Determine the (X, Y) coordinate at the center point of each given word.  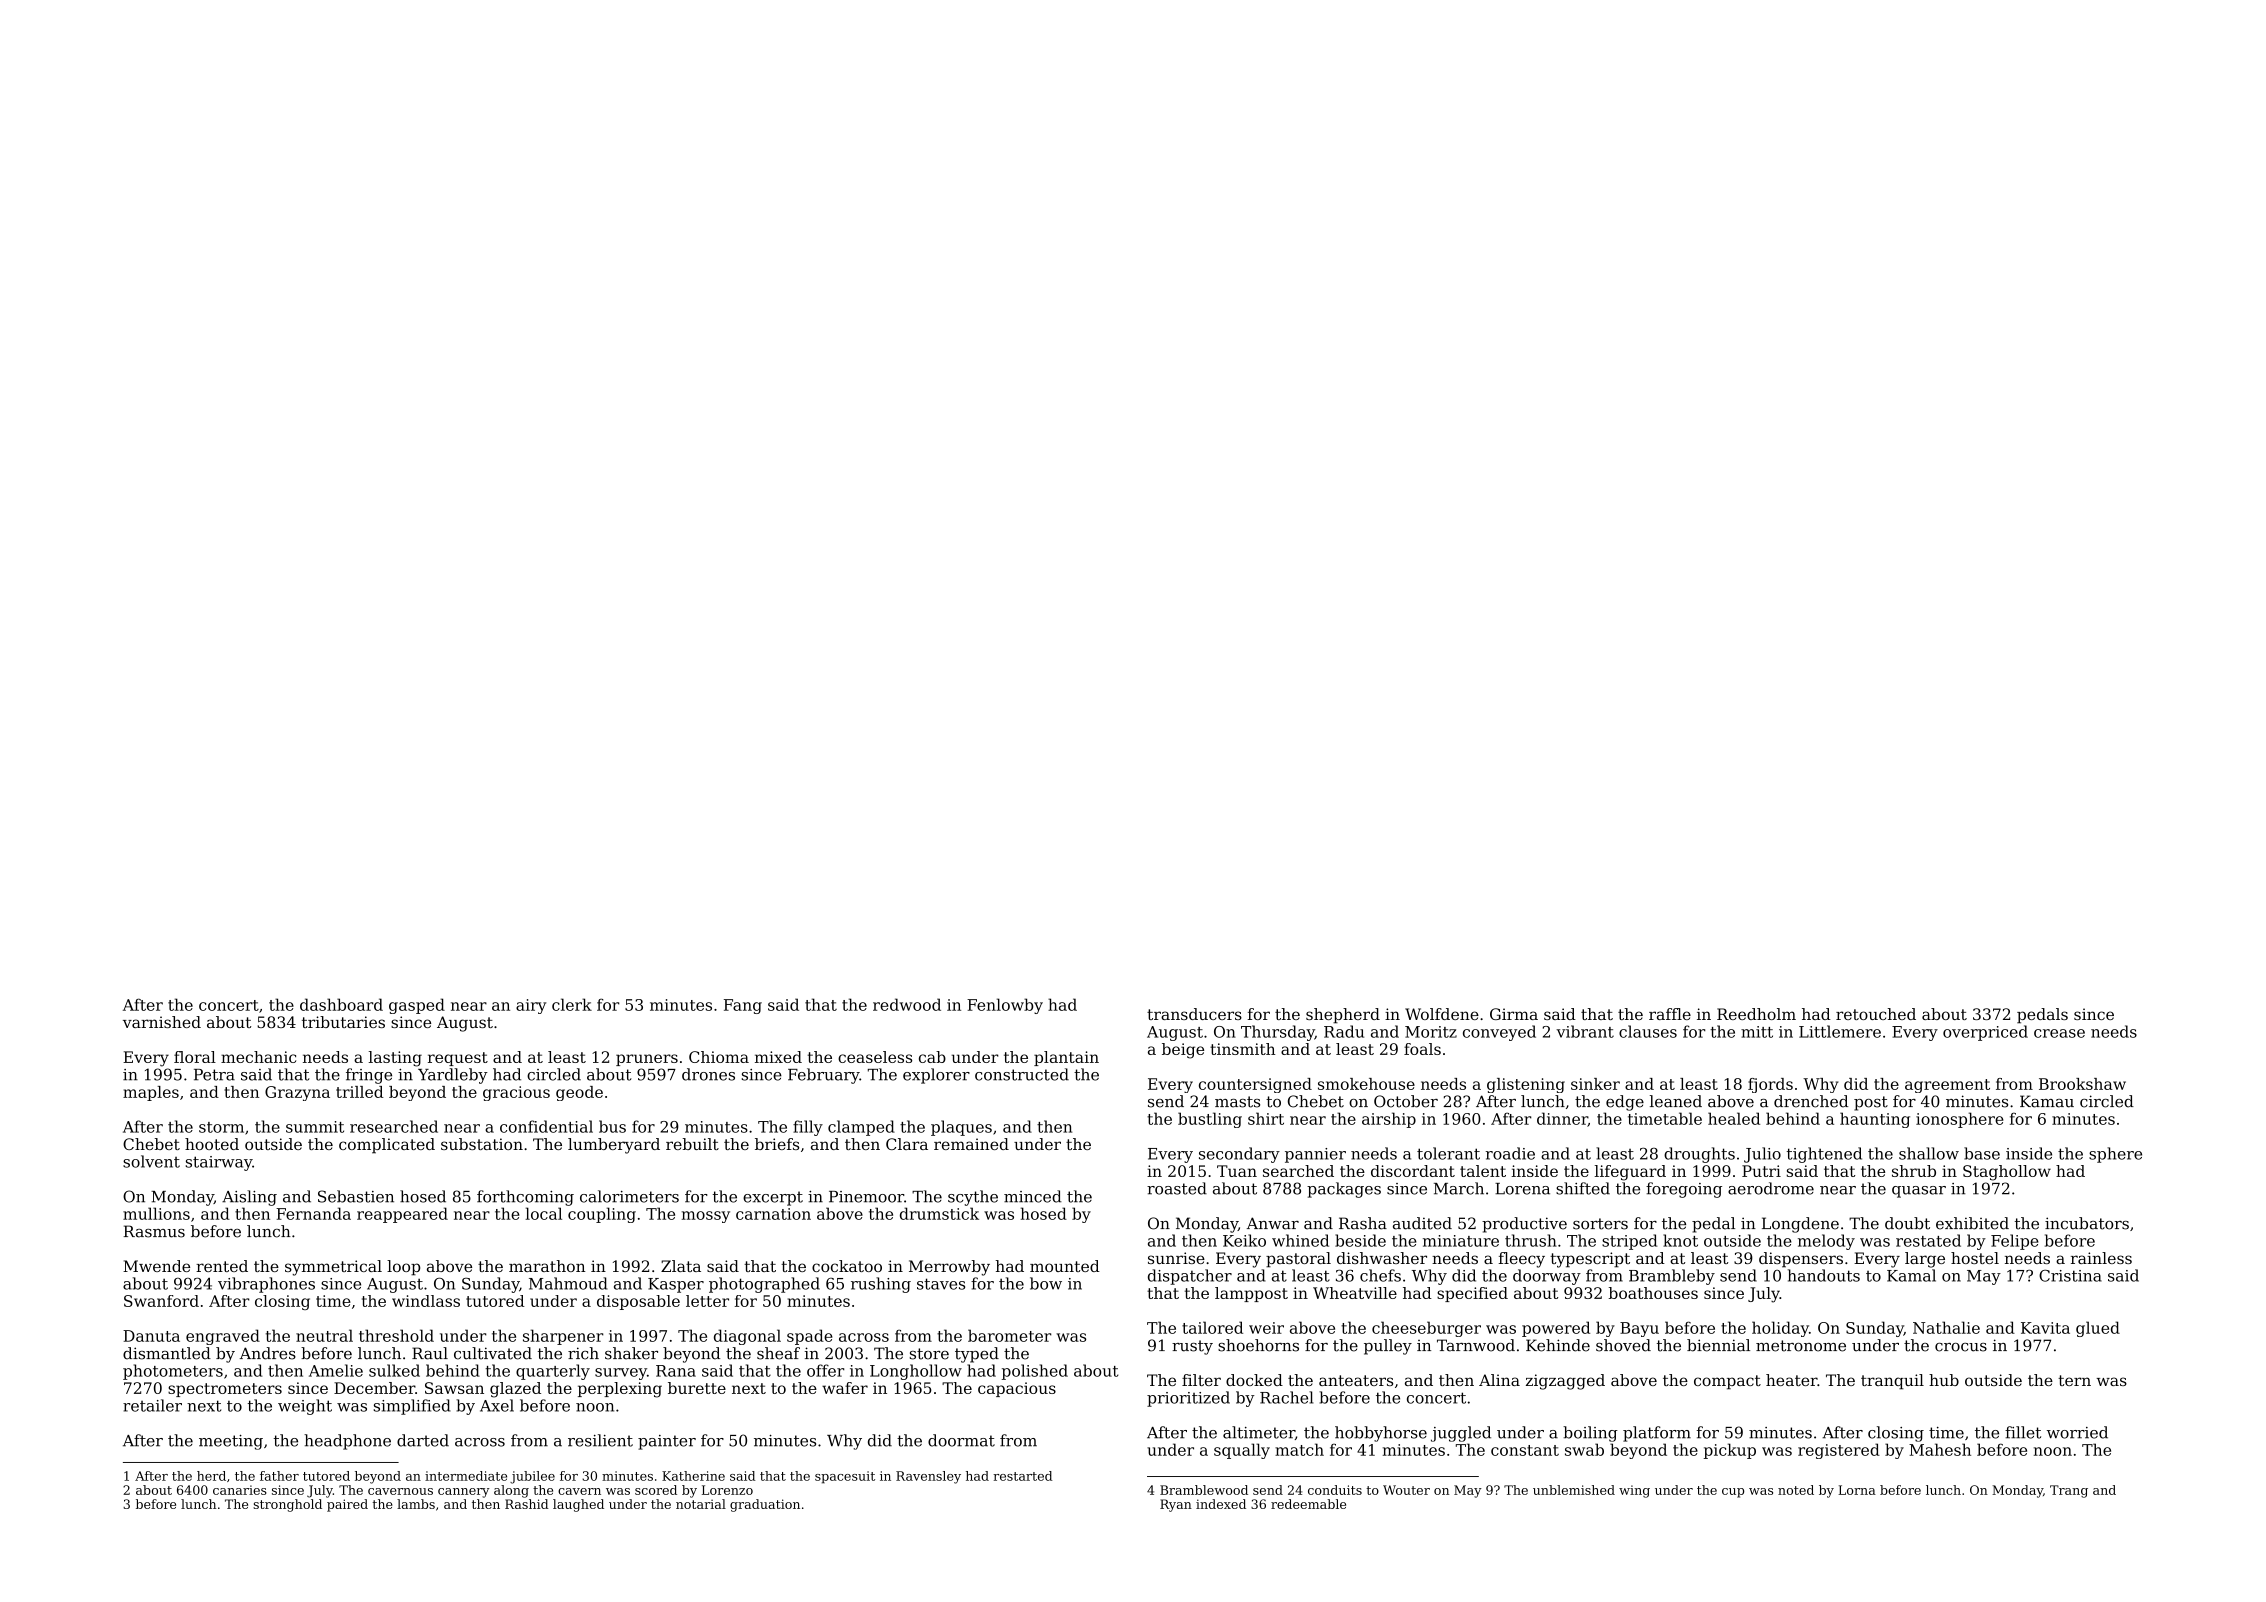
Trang (2069, 1491)
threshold (396, 1335)
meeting (231, 1442)
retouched (1876, 1014)
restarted (1022, 1476)
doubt (1907, 1223)
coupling (602, 1215)
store (929, 1354)
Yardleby (453, 1076)
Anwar (1273, 1223)
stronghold (287, 1505)
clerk (572, 1004)
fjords (1770, 1085)
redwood (907, 1004)
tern (2074, 1380)
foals (1422, 1049)
